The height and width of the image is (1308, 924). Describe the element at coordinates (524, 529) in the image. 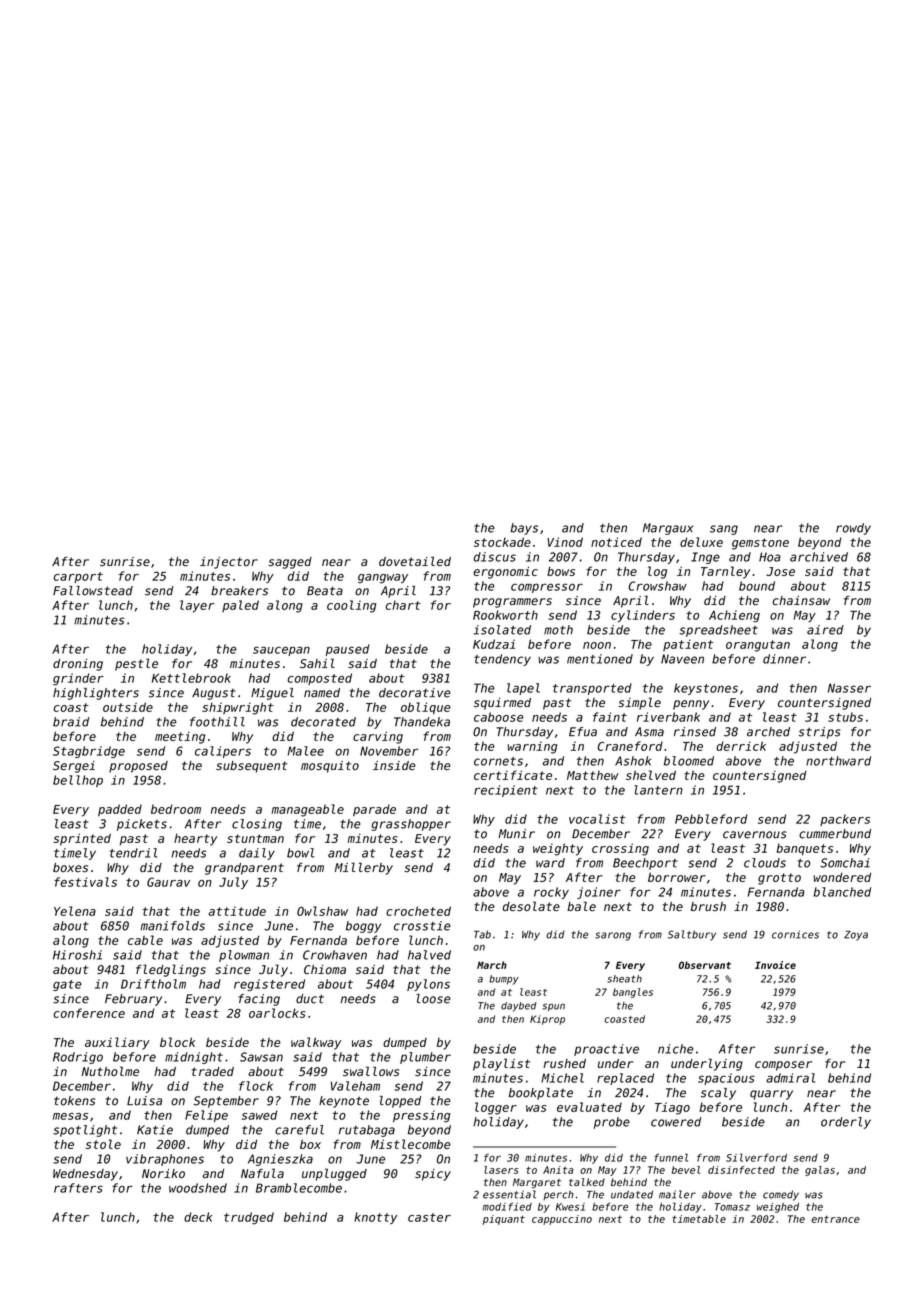

I see `bays` at that location.
